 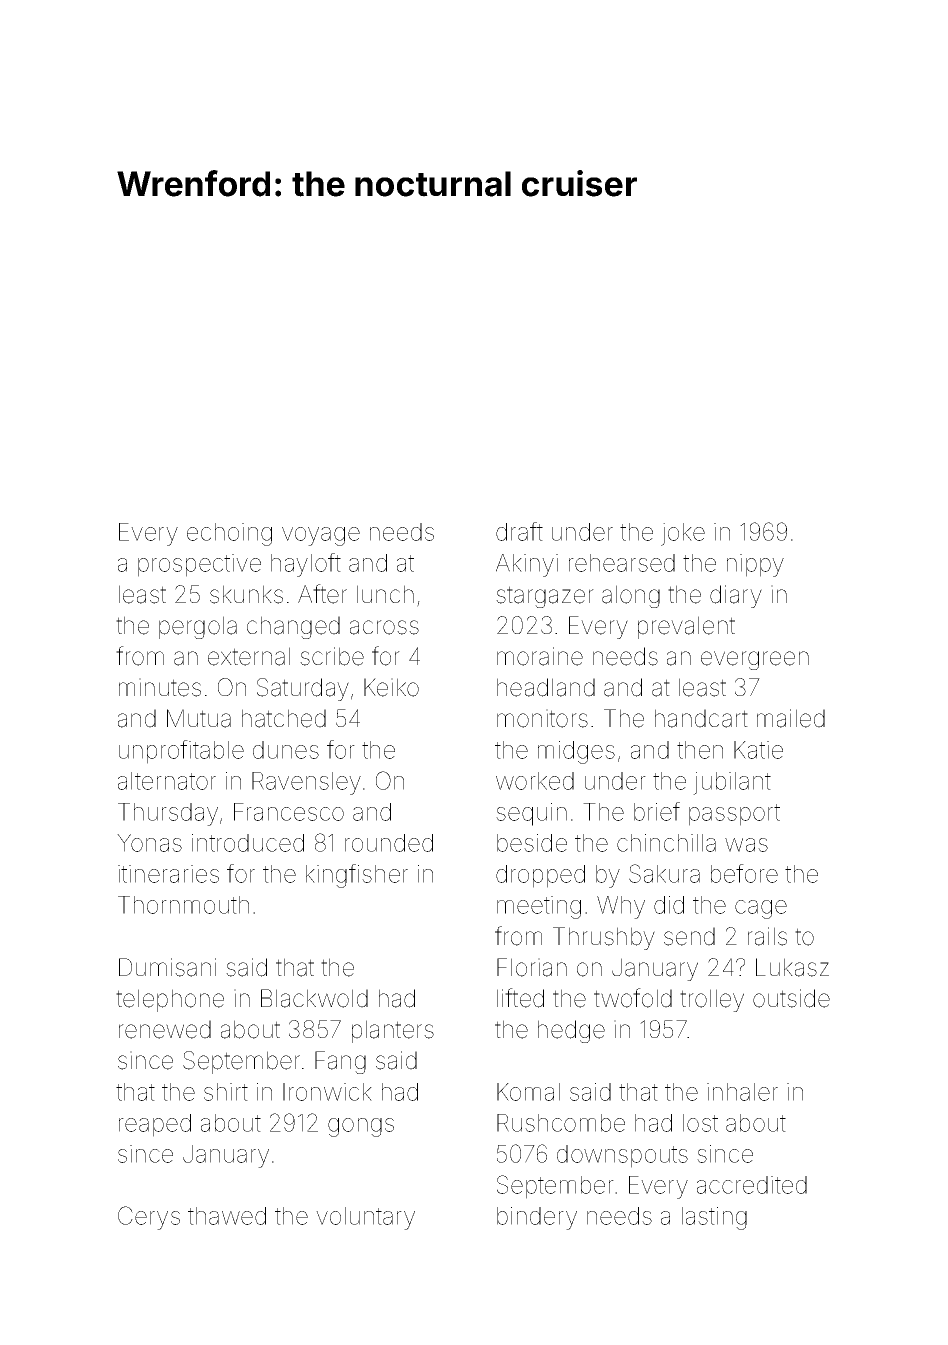 What do you see at coordinates (746, 845) in the screenshot?
I see `was` at bounding box center [746, 845].
